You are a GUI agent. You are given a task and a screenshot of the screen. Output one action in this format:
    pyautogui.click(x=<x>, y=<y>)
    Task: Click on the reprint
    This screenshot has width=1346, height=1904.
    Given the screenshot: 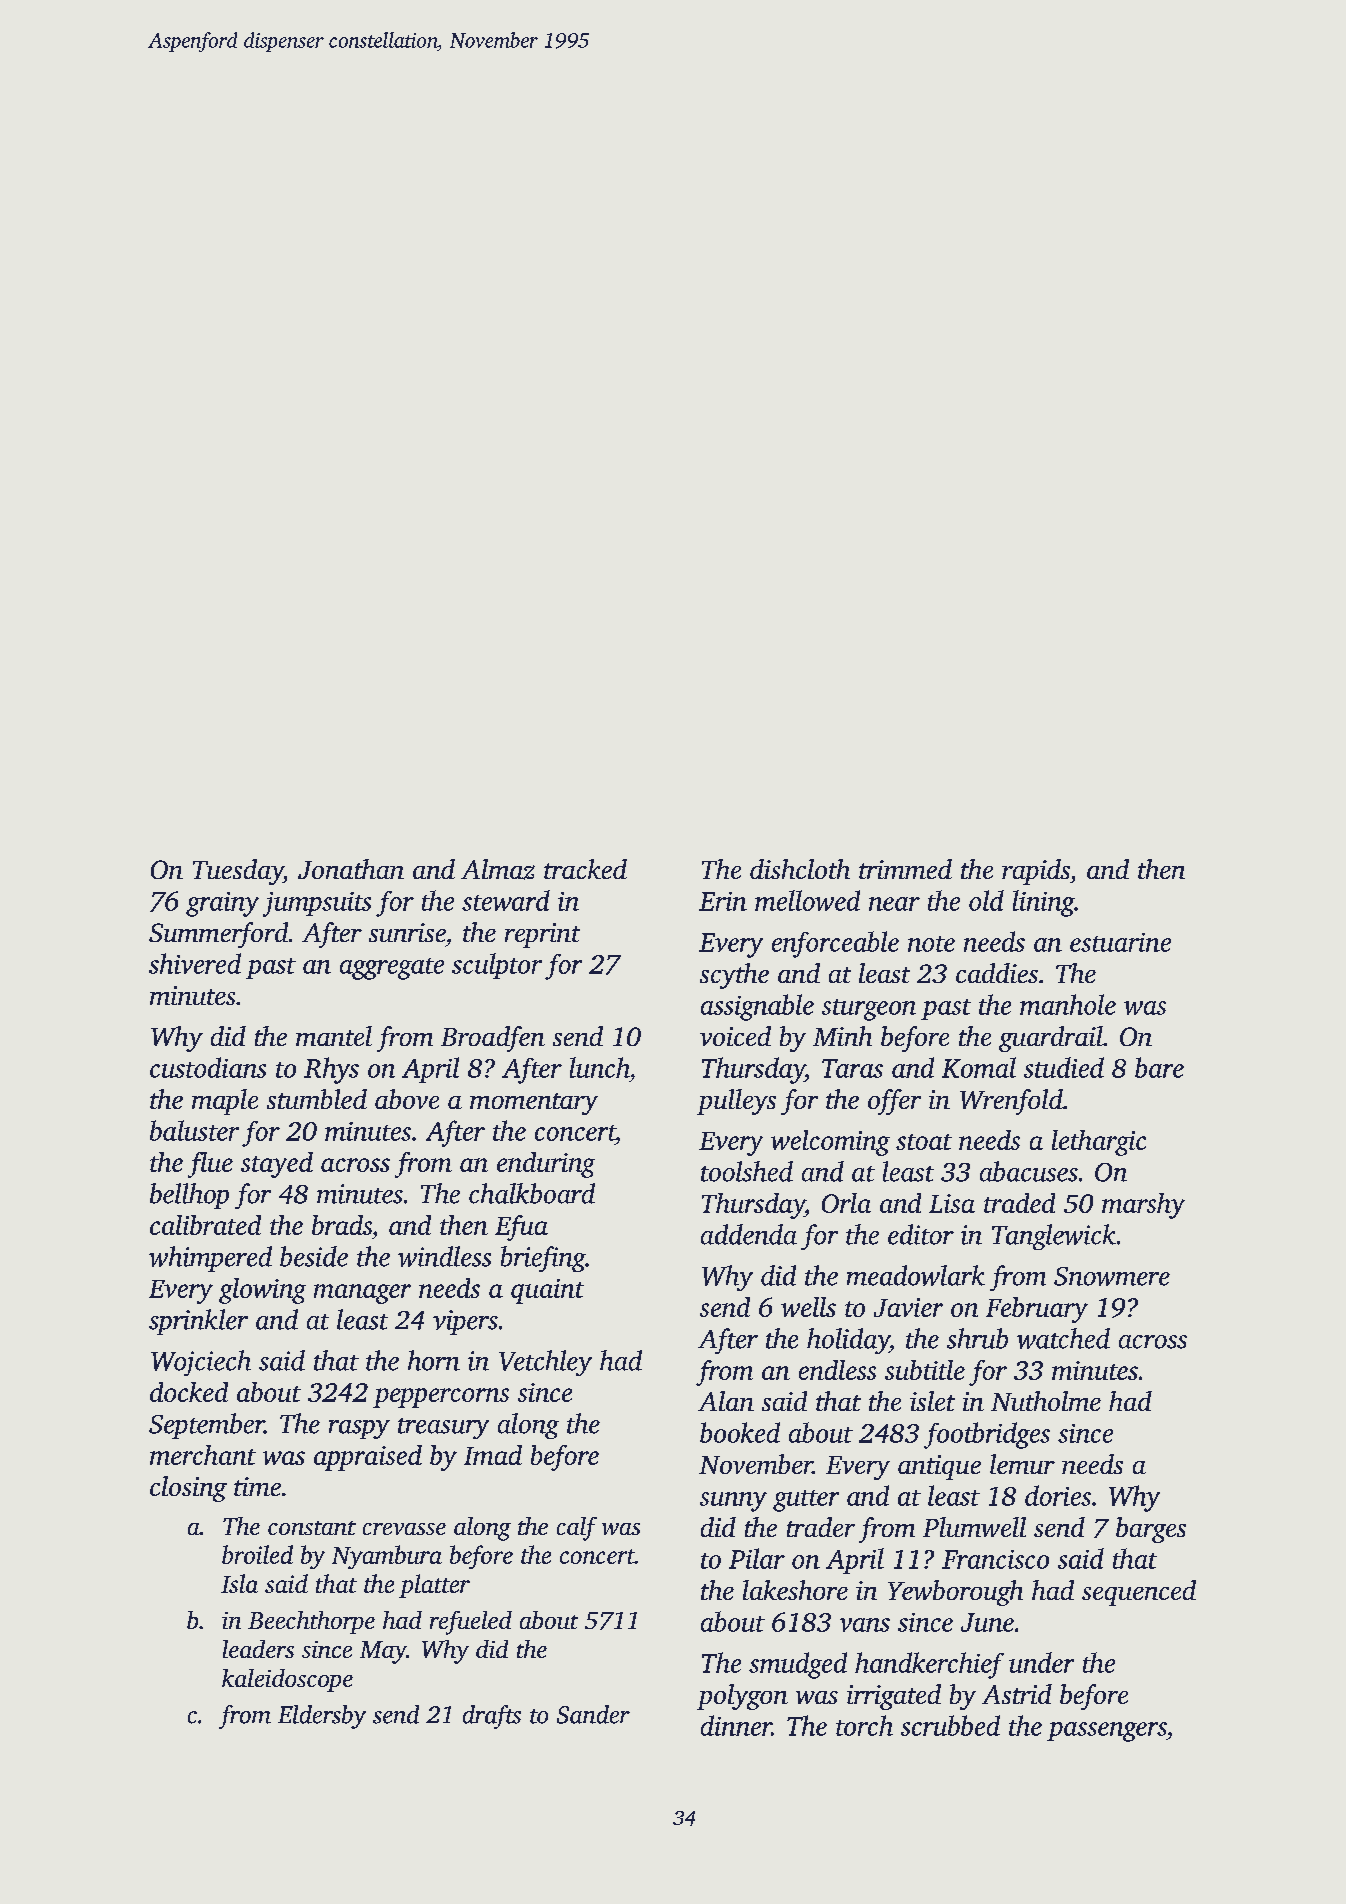 What is the action you would take?
    pyautogui.click(x=542, y=935)
